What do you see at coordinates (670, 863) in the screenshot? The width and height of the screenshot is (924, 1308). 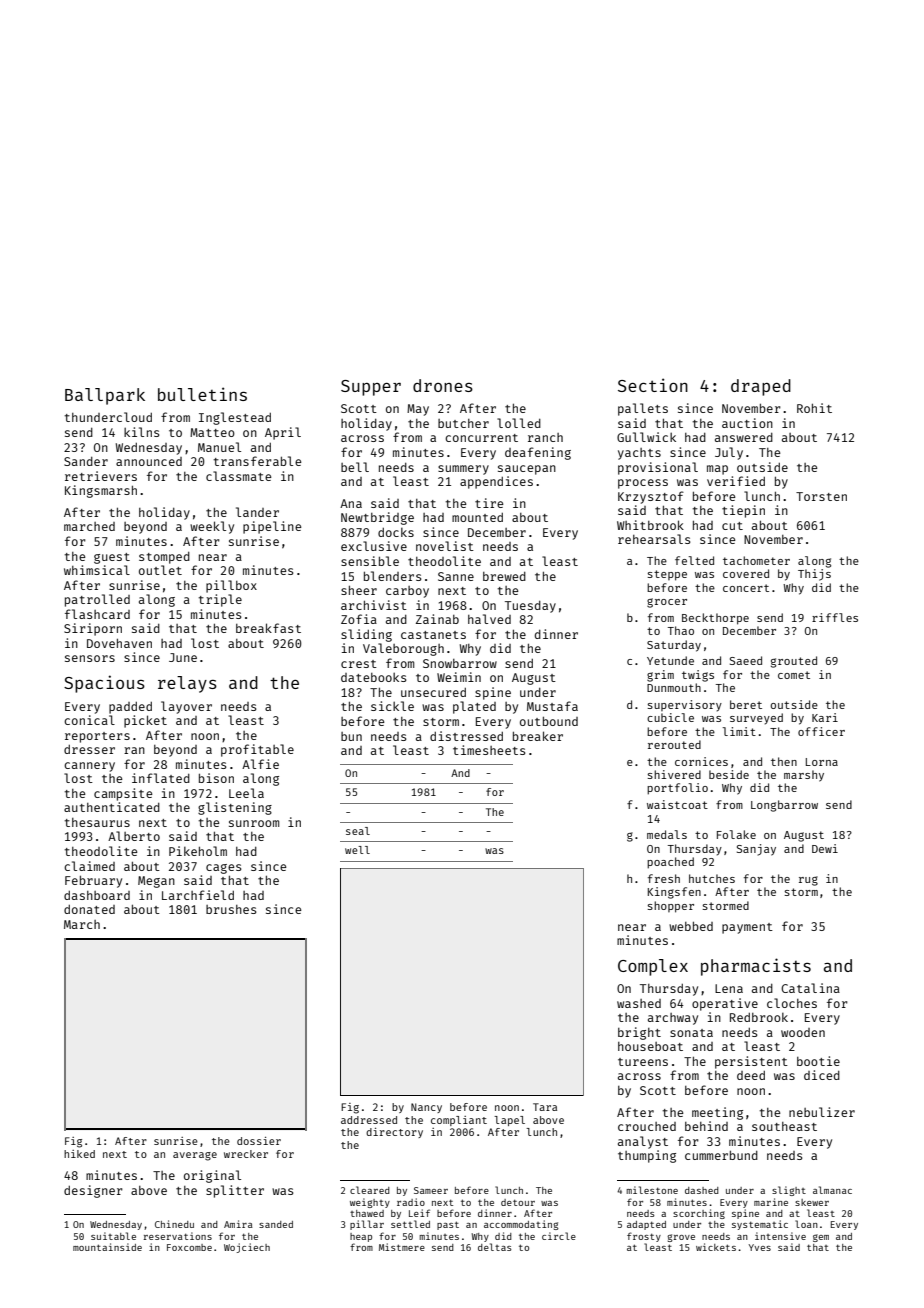 I see `poached` at bounding box center [670, 863].
